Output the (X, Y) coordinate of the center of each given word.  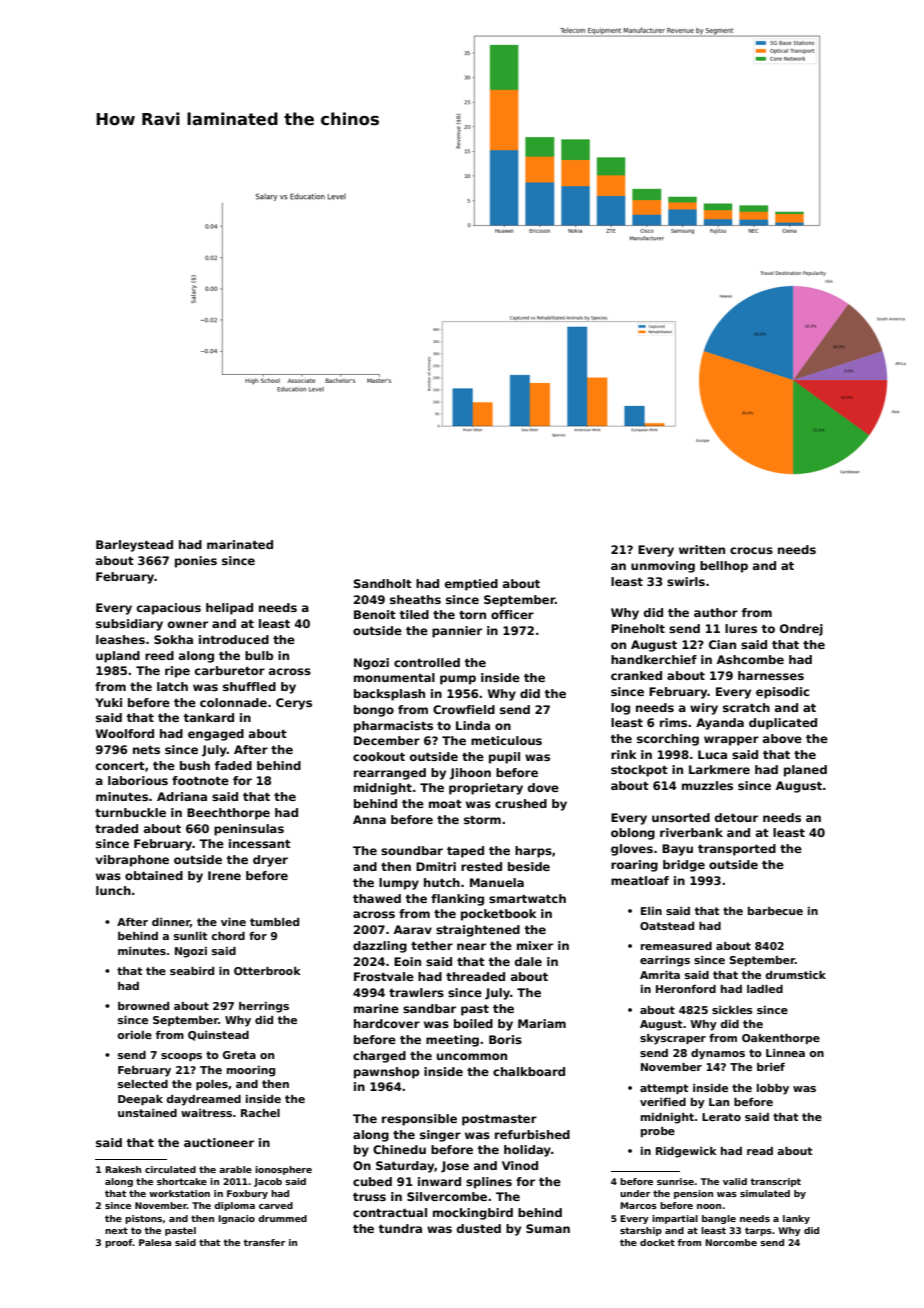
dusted (479, 1228)
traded (116, 828)
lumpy (399, 884)
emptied (471, 585)
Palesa (155, 1242)
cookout (379, 756)
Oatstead (667, 926)
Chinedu (399, 1149)
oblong (633, 834)
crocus (751, 550)
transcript (775, 1182)
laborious (138, 780)
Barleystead (134, 546)
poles (212, 1085)
